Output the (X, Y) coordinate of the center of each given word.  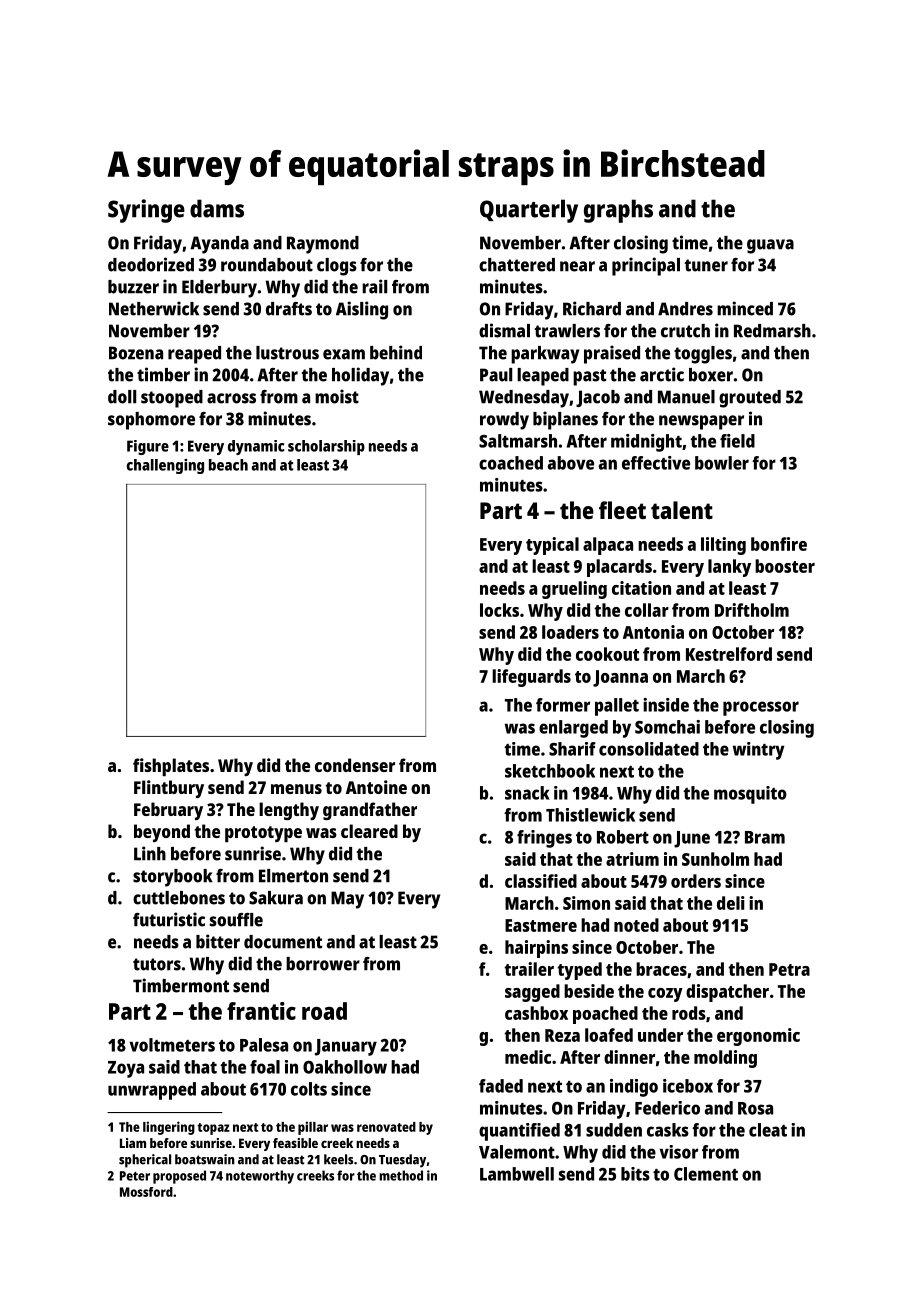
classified (541, 881)
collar (647, 610)
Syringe (146, 211)
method (401, 1175)
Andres (685, 309)
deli (731, 903)
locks (499, 610)
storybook (173, 878)
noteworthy (260, 1177)
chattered (517, 265)
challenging (165, 466)
